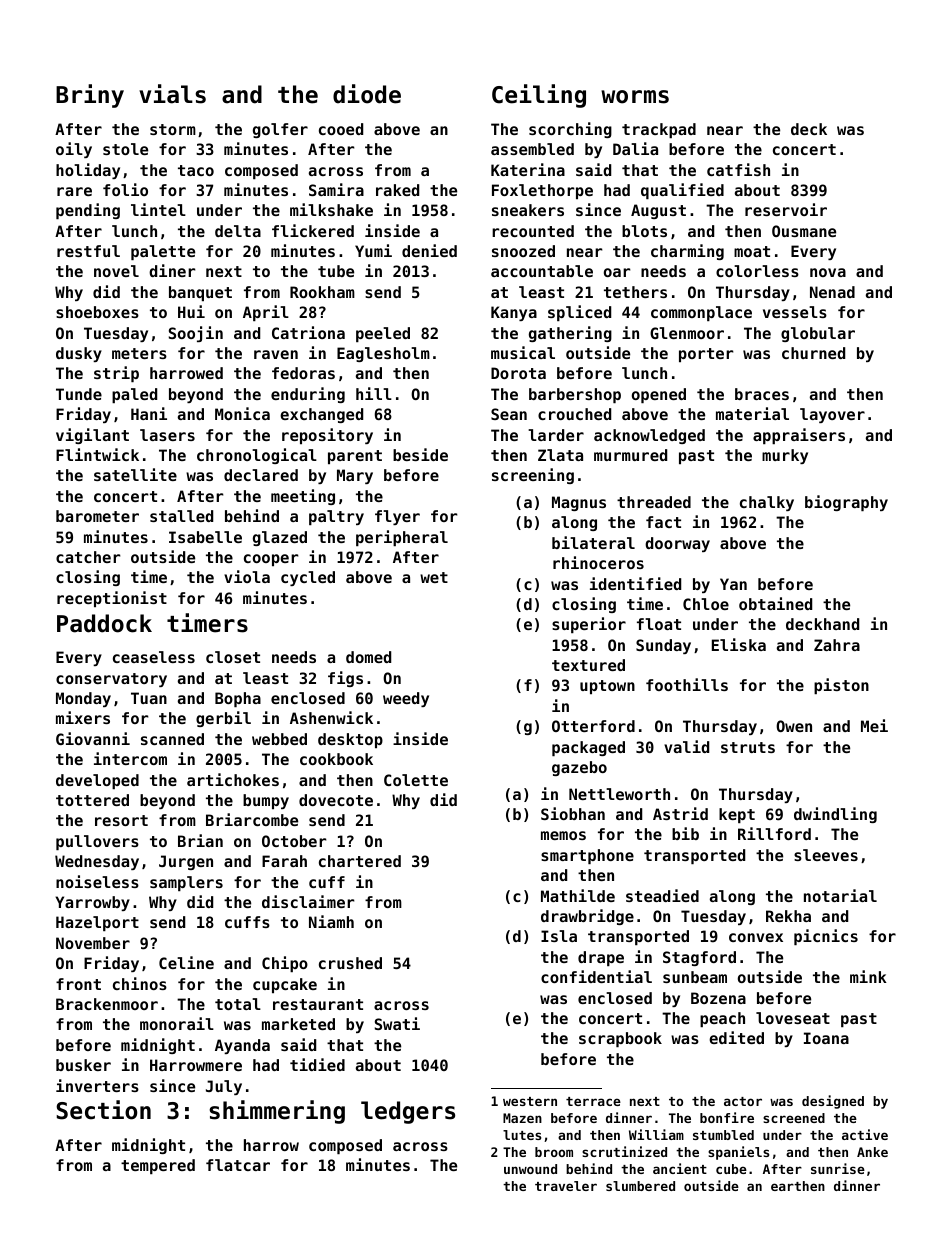  Describe the element at coordinates (383, 354) in the screenshot. I see `Eaglesholm` at that location.
